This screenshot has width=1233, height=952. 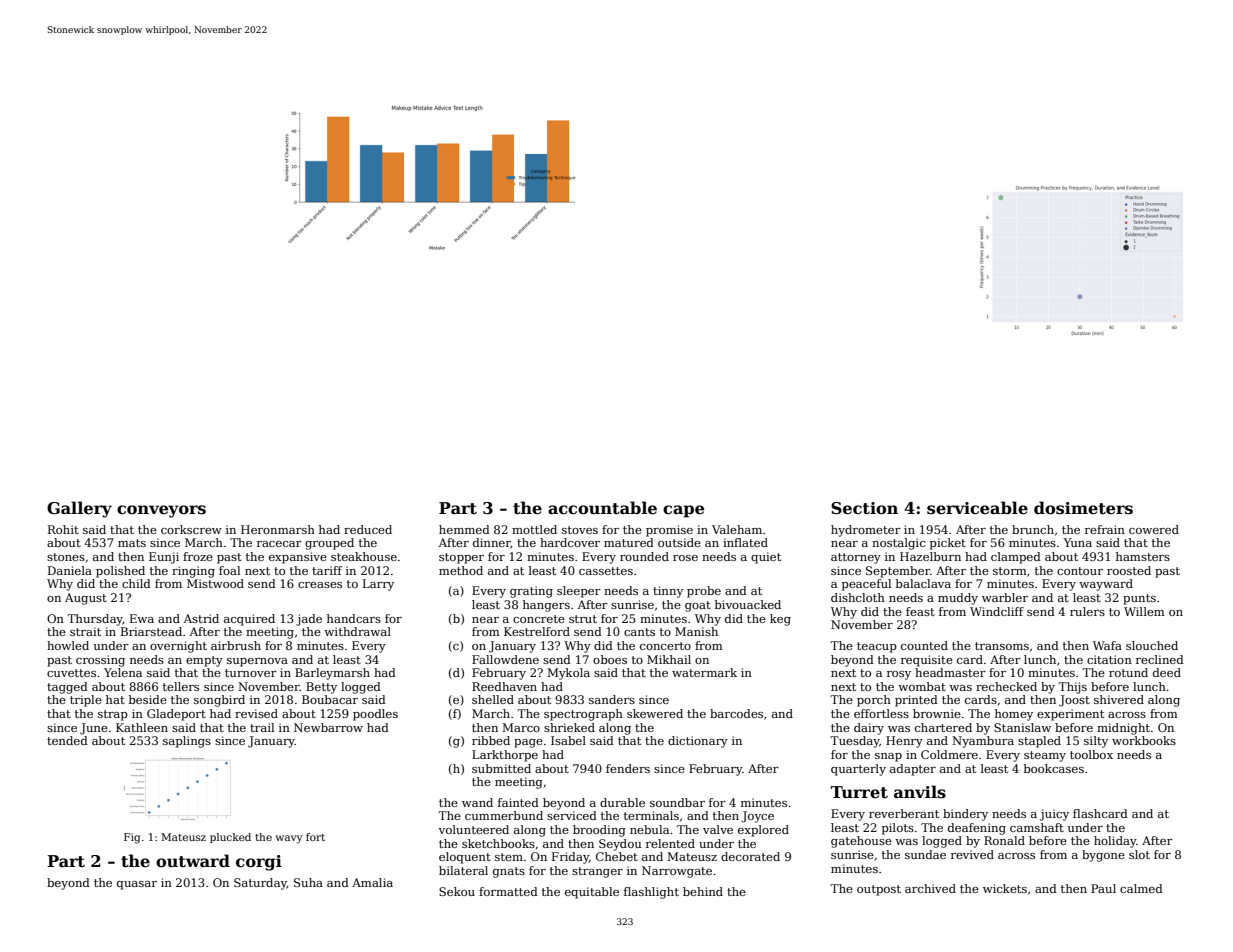 What do you see at coordinates (1039, 742) in the screenshot?
I see `stapled` at bounding box center [1039, 742].
